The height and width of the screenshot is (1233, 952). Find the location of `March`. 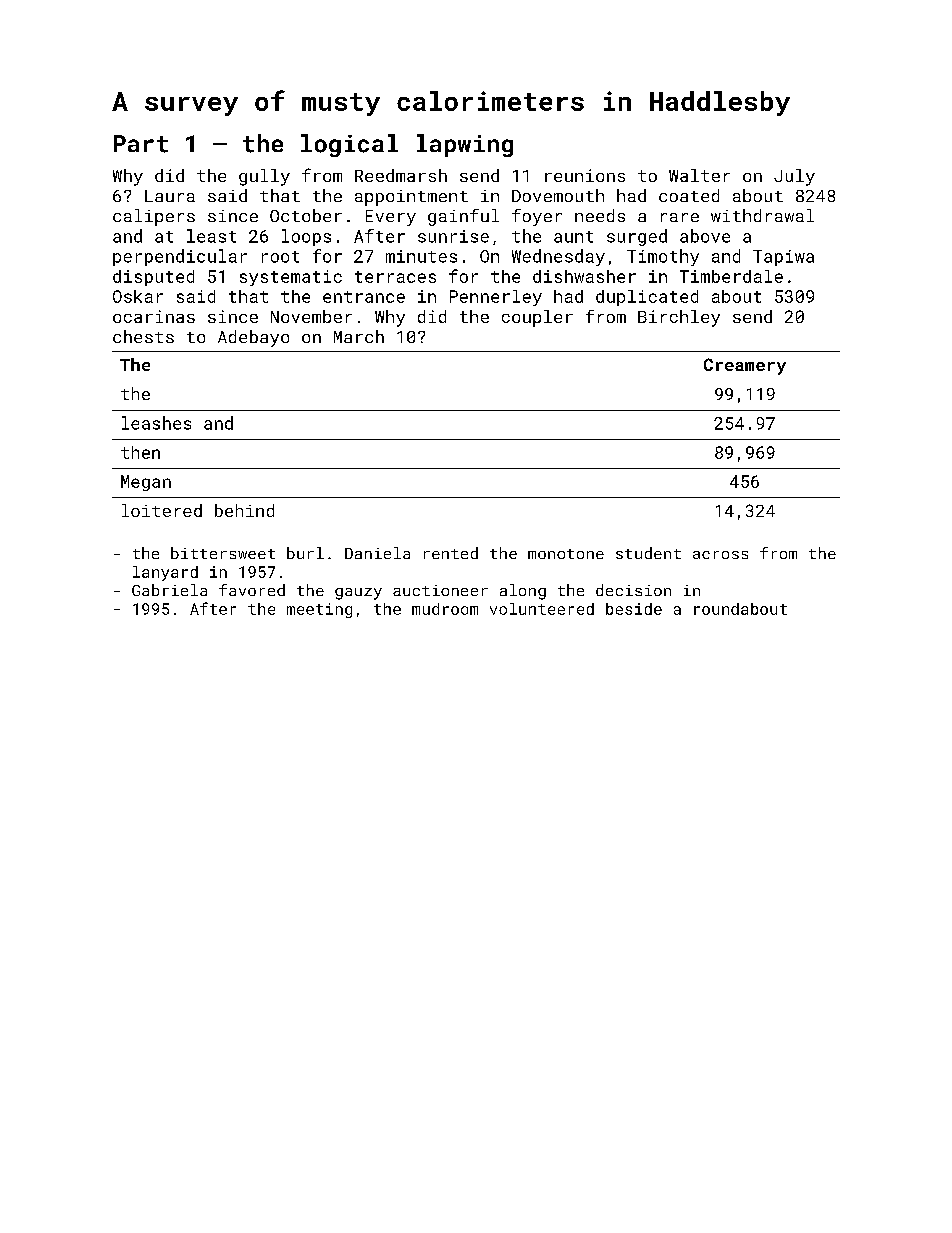

March is located at coordinates (359, 336).
